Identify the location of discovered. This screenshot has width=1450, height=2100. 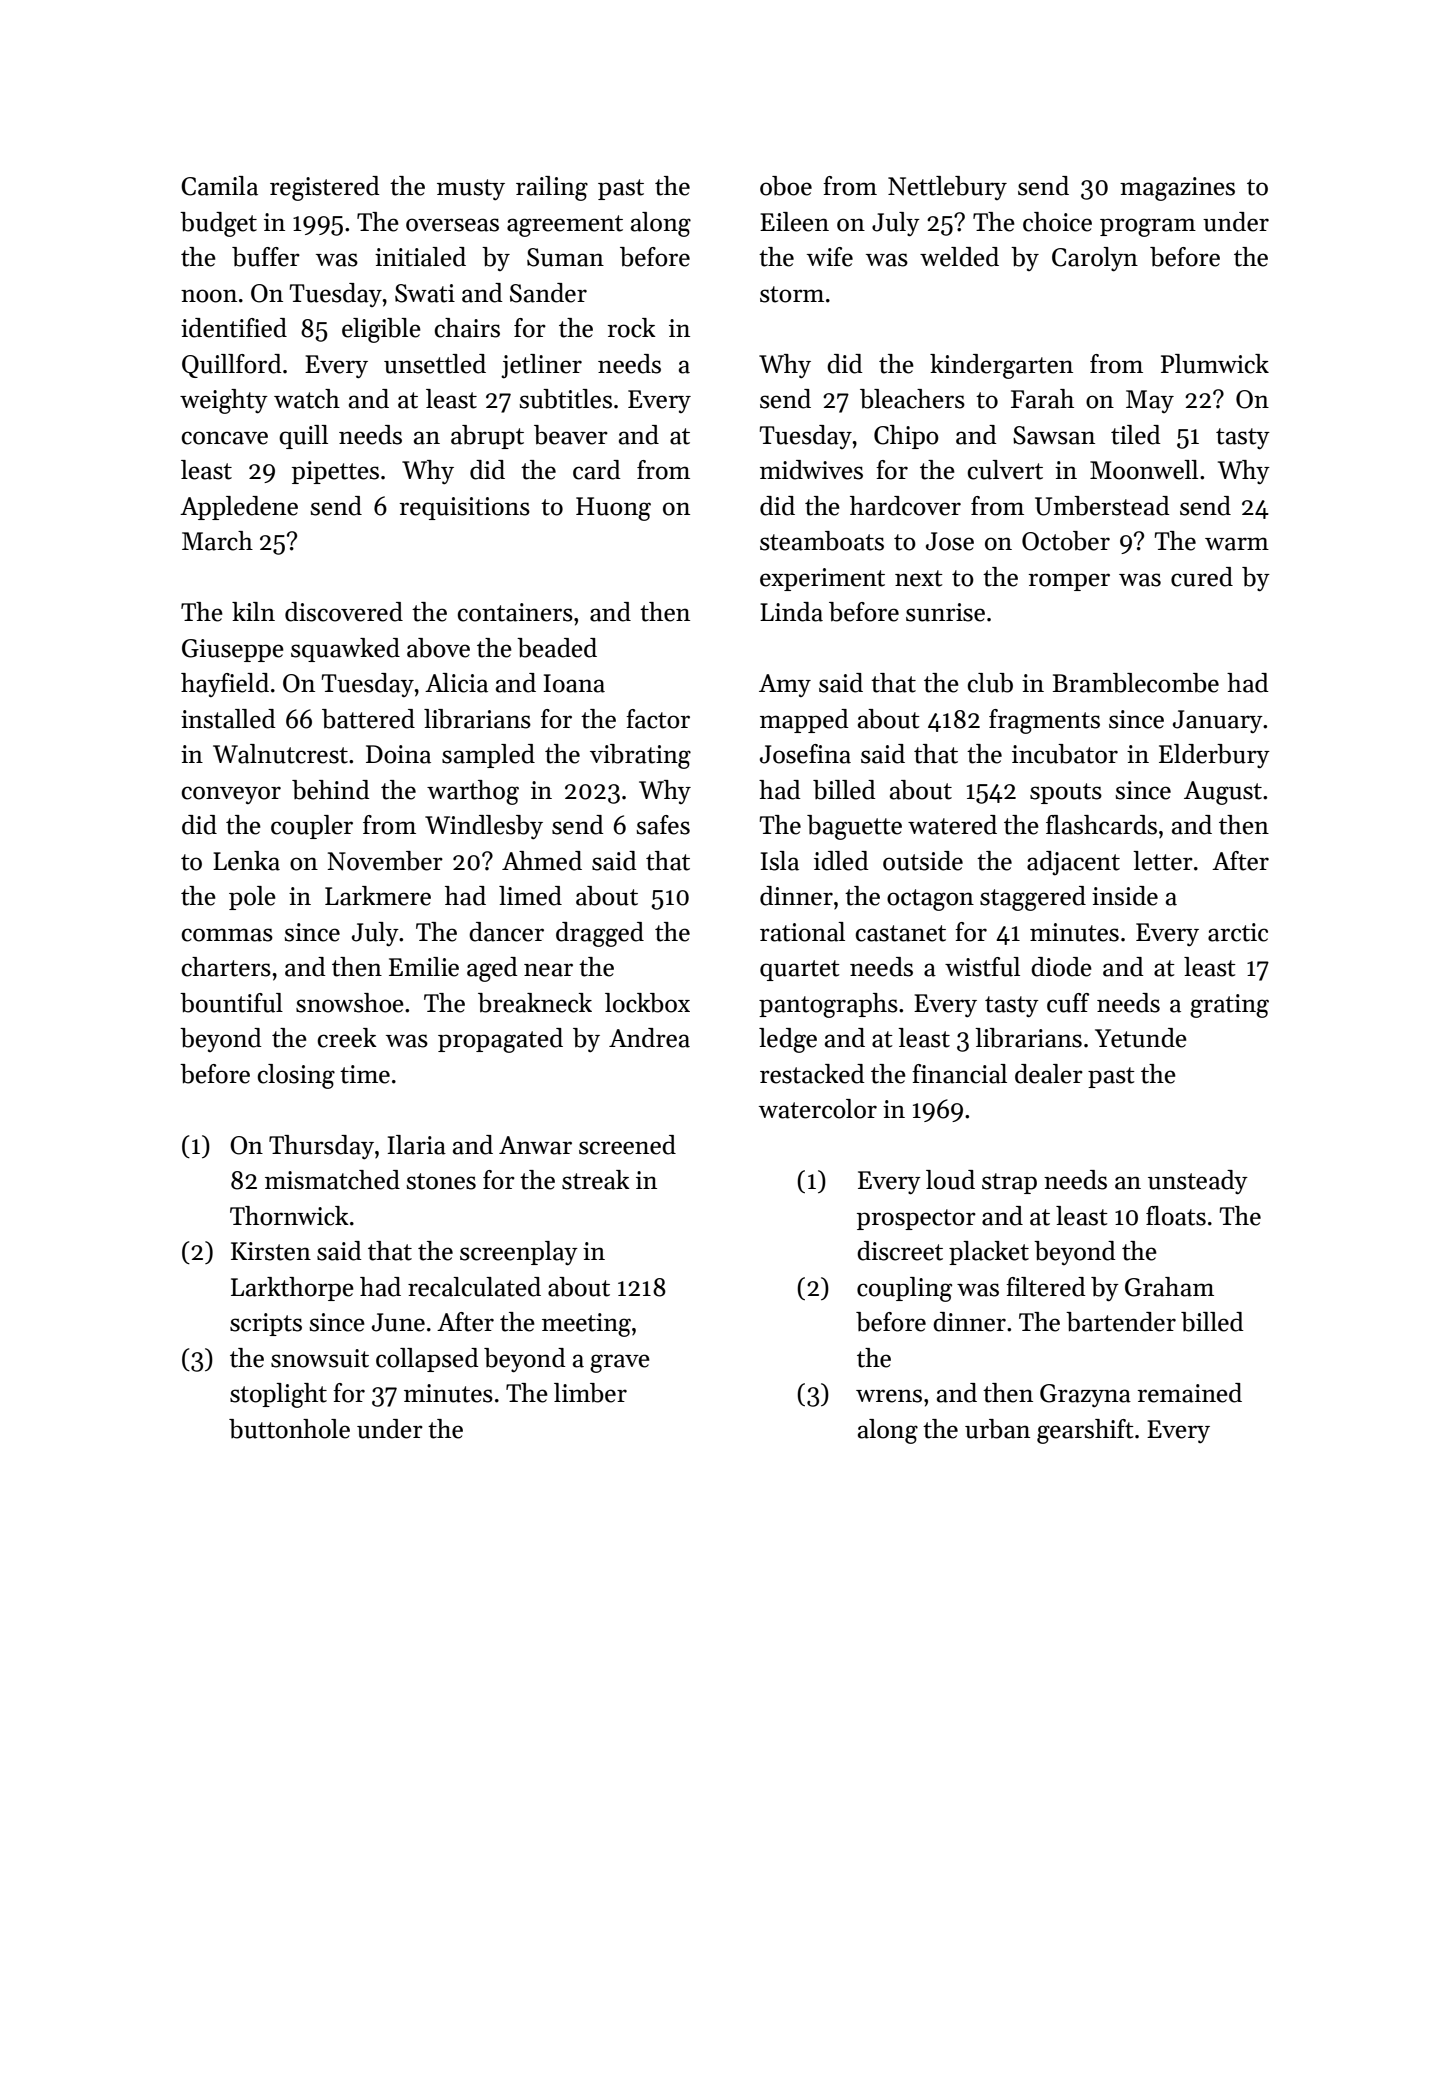
(344, 612).
